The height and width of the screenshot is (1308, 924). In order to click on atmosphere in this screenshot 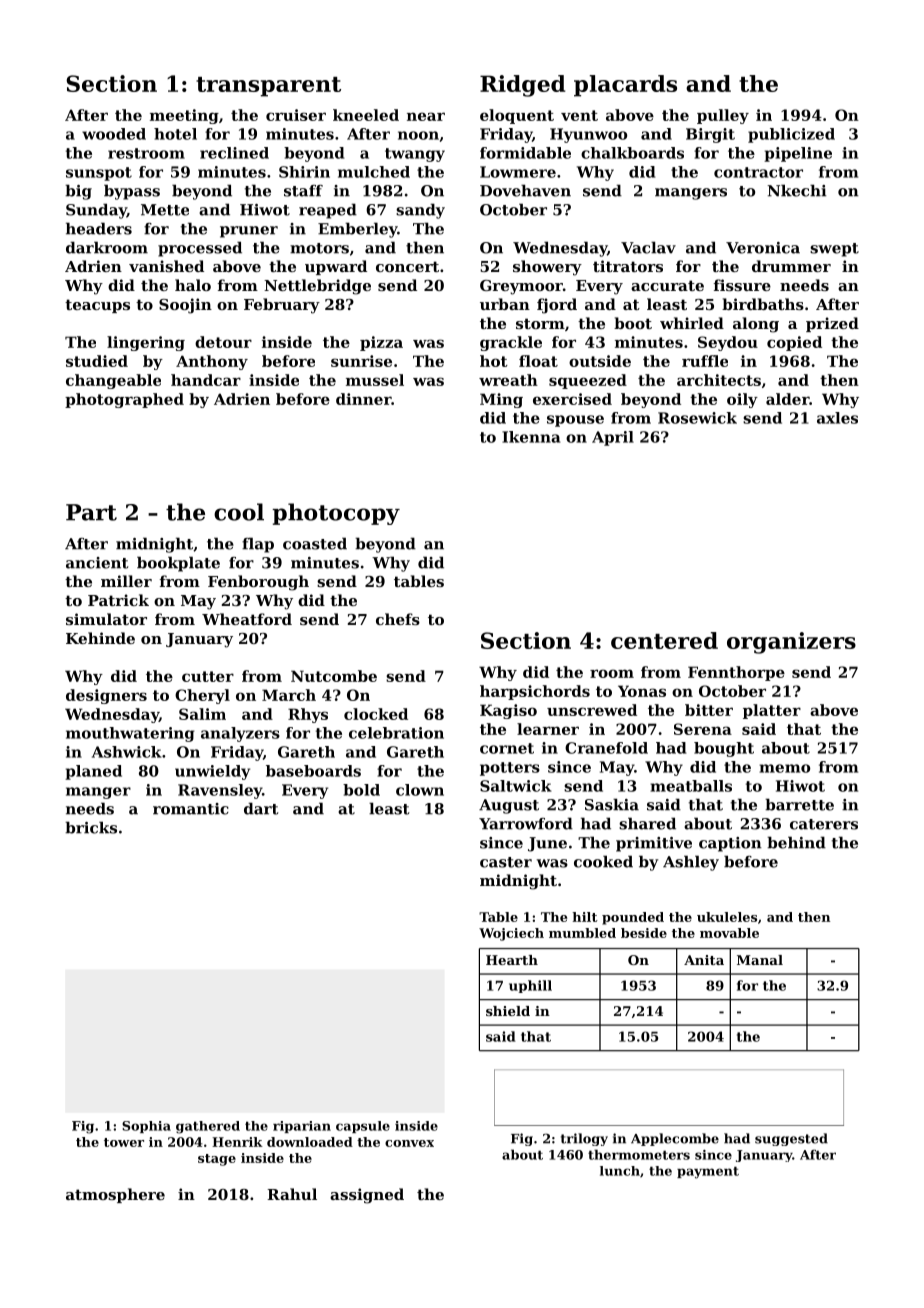, I will do `click(115, 1195)`.
